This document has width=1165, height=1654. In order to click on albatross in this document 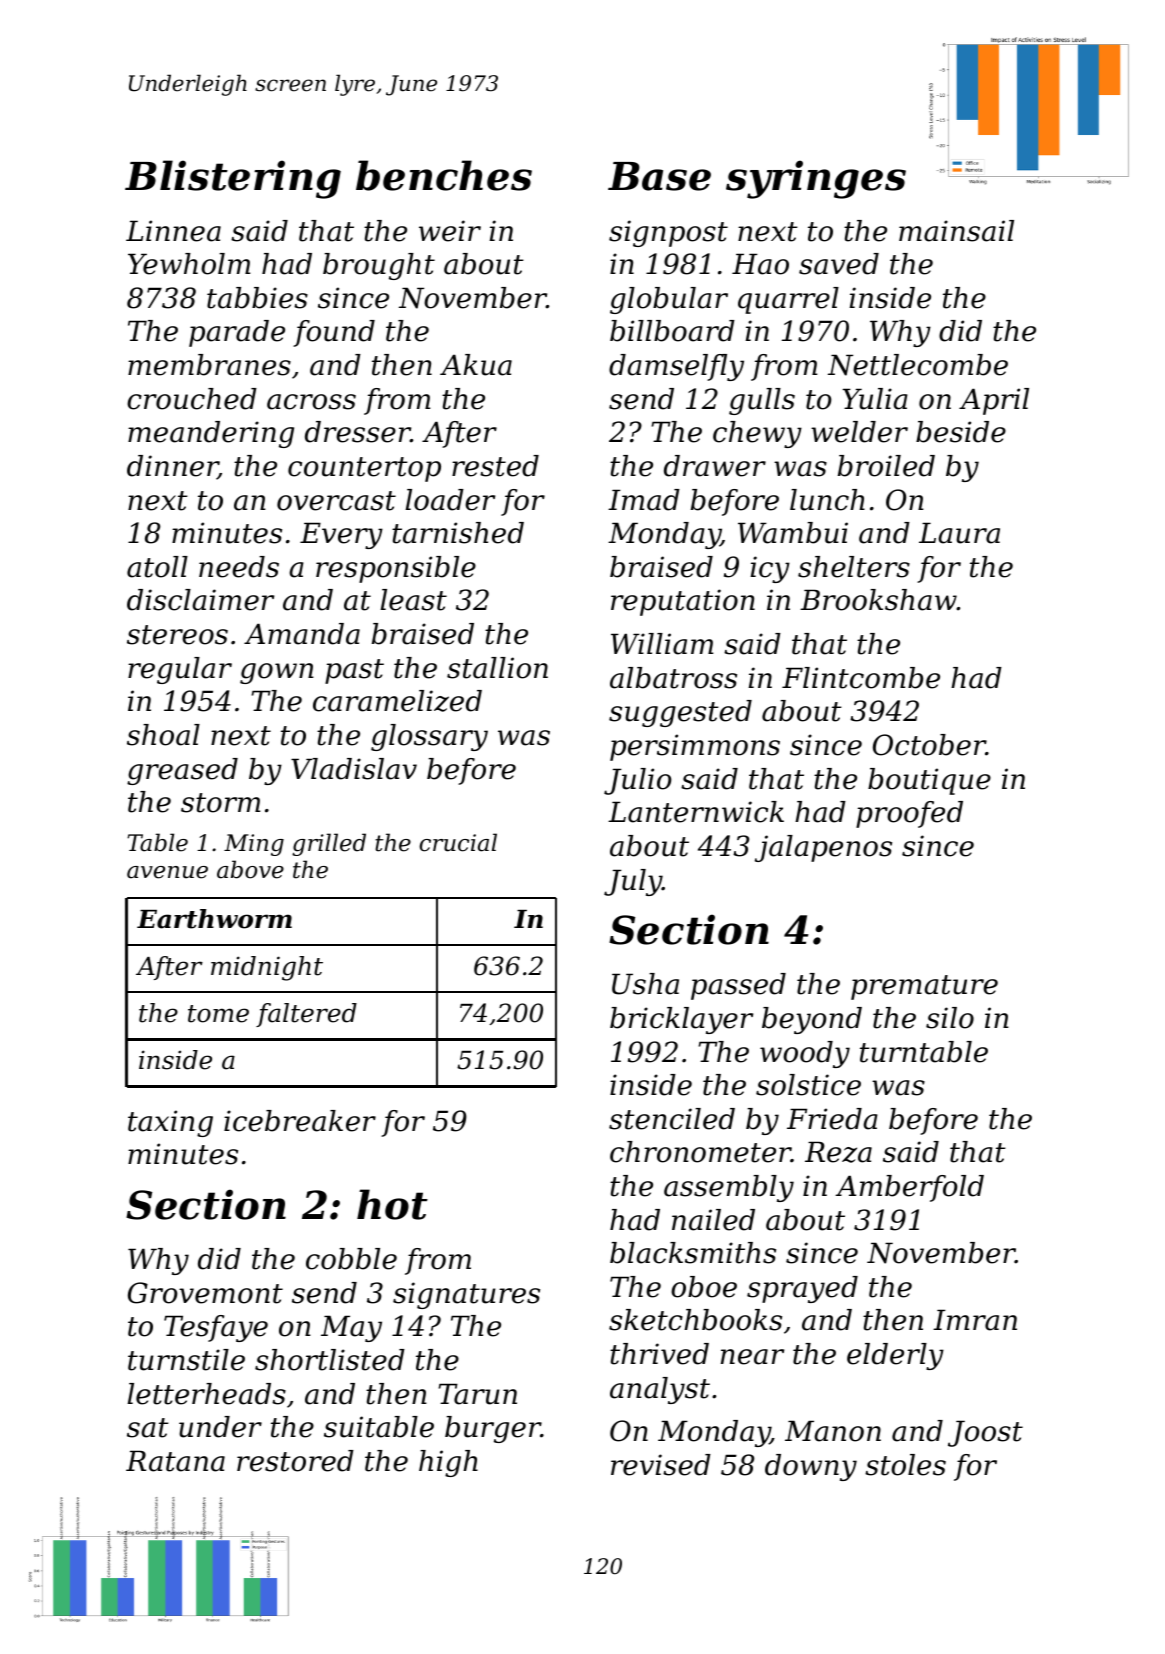, I will do `click(673, 678)`.
